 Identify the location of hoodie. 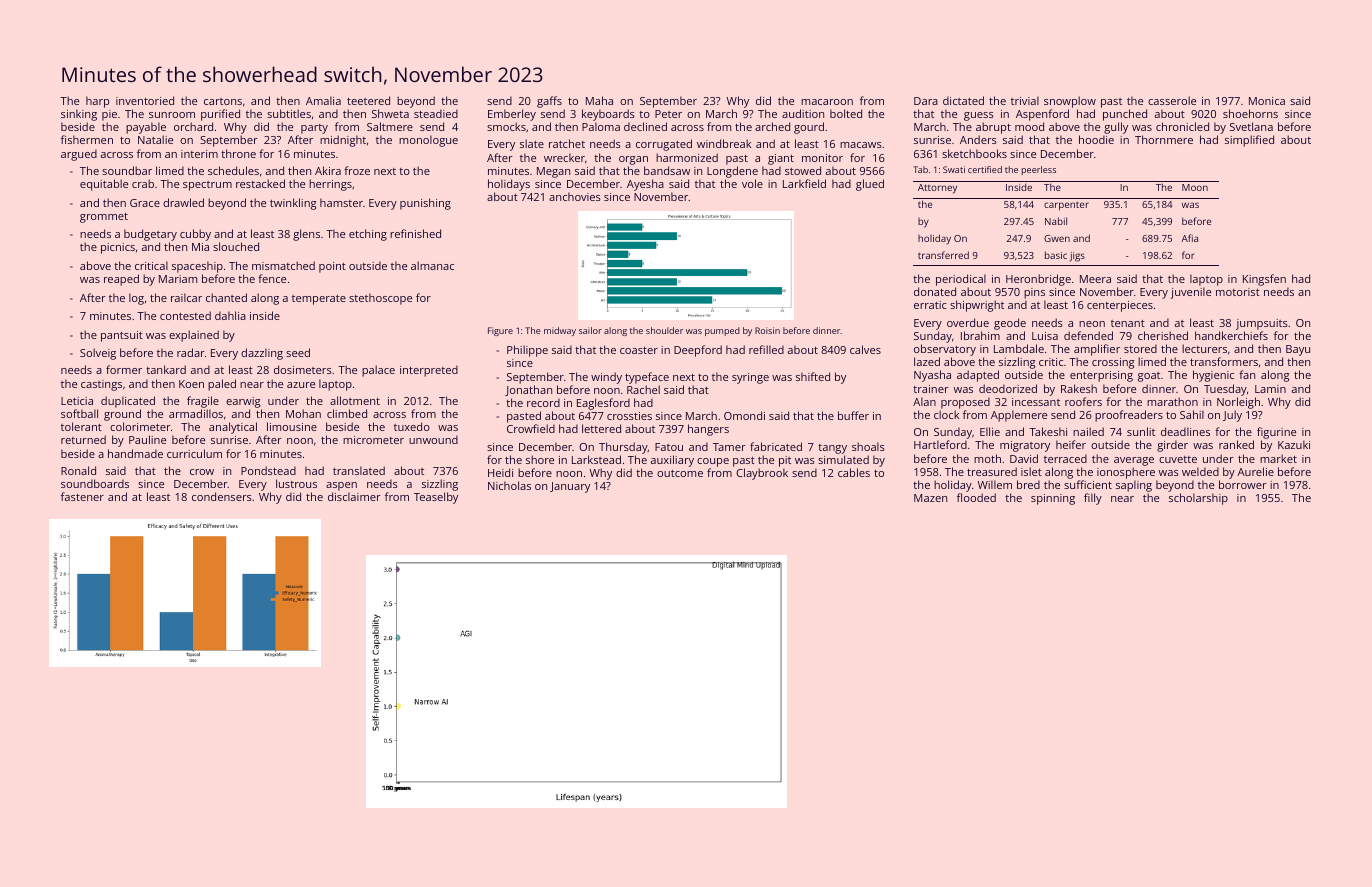
(1096, 139).
